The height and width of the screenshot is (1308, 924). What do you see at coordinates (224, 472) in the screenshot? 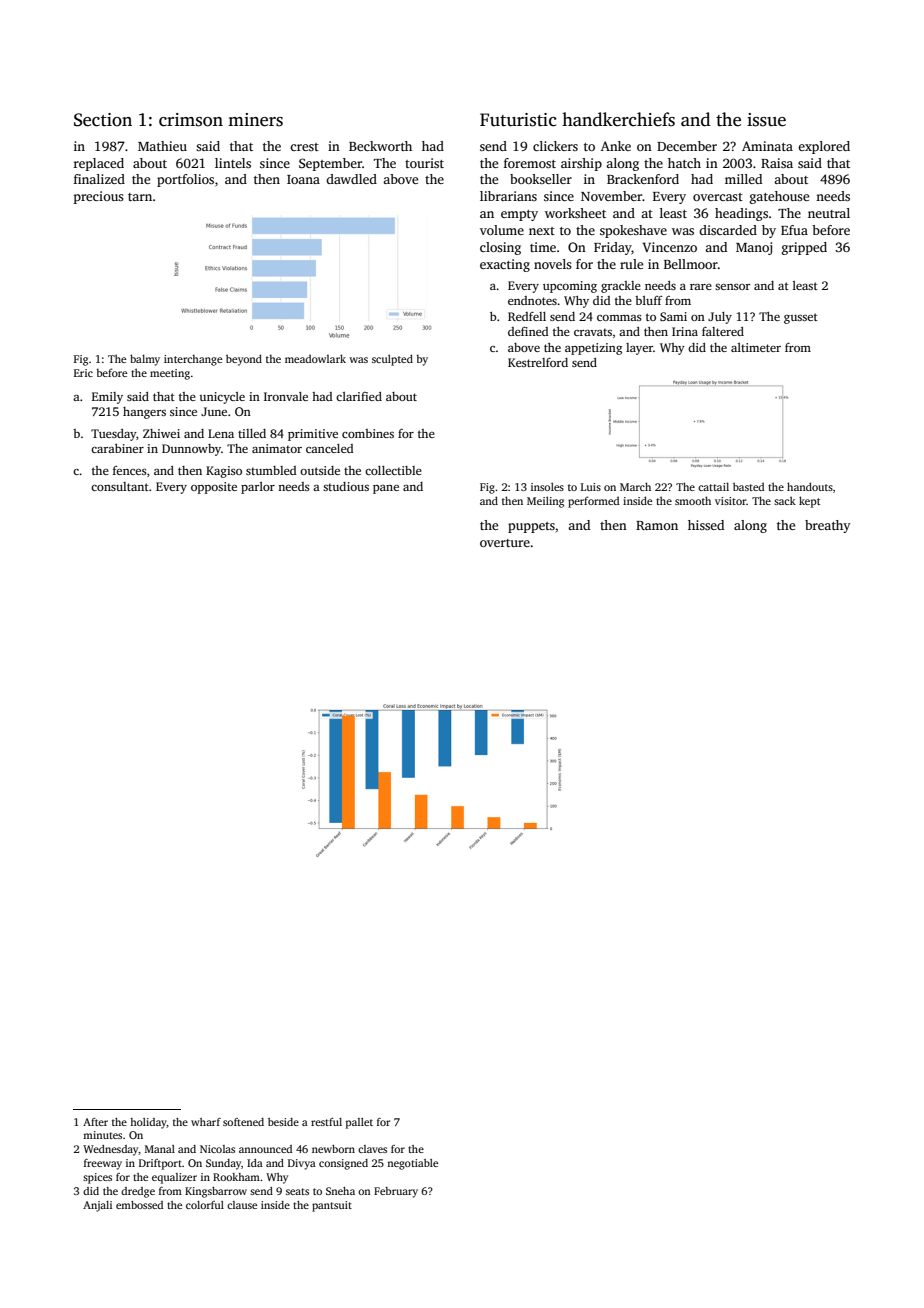
I see `Kagiso` at bounding box center [224, 472].
